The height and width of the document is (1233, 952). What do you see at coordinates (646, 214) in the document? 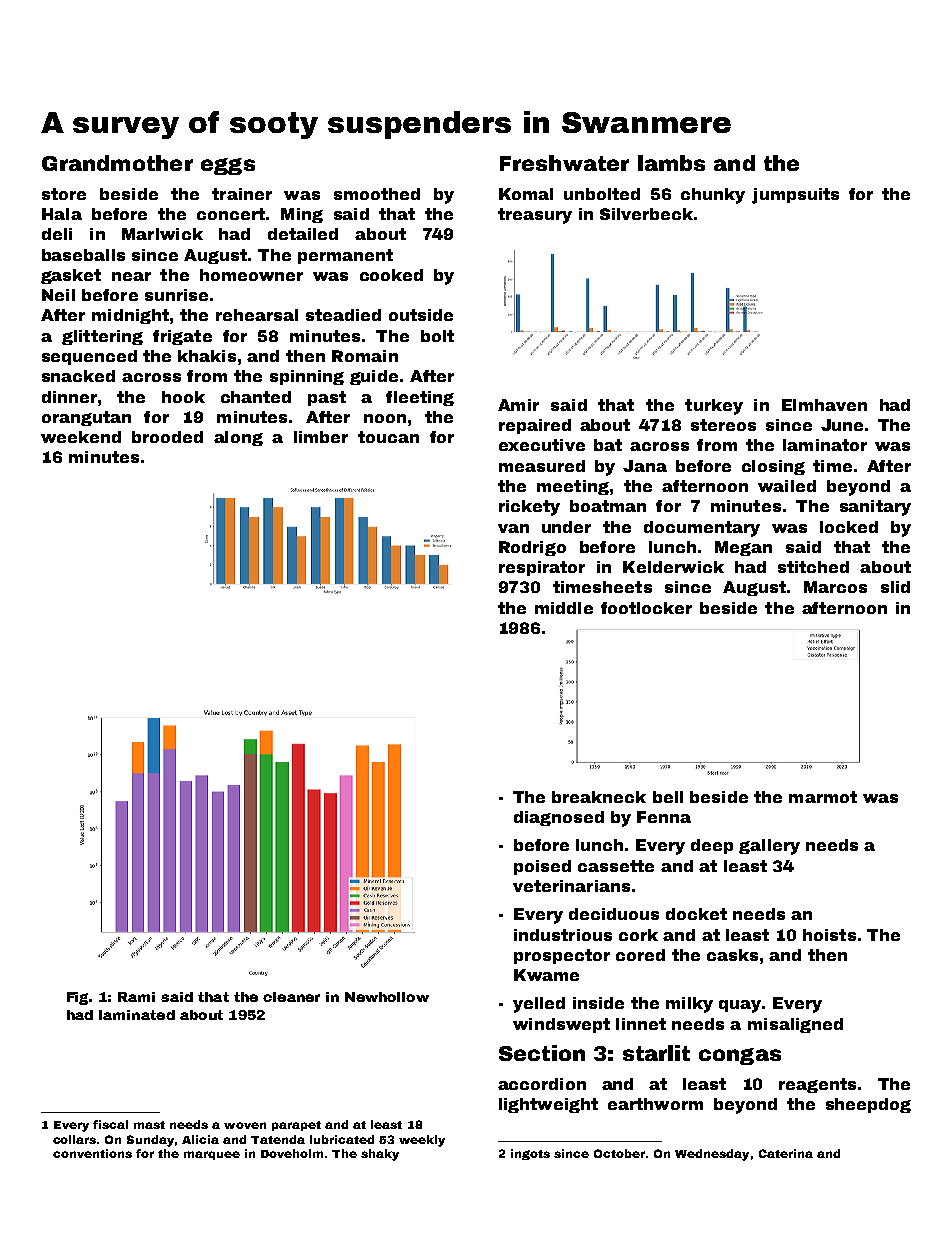
I see `Silverbeck` at bounding box center [646, 214].
